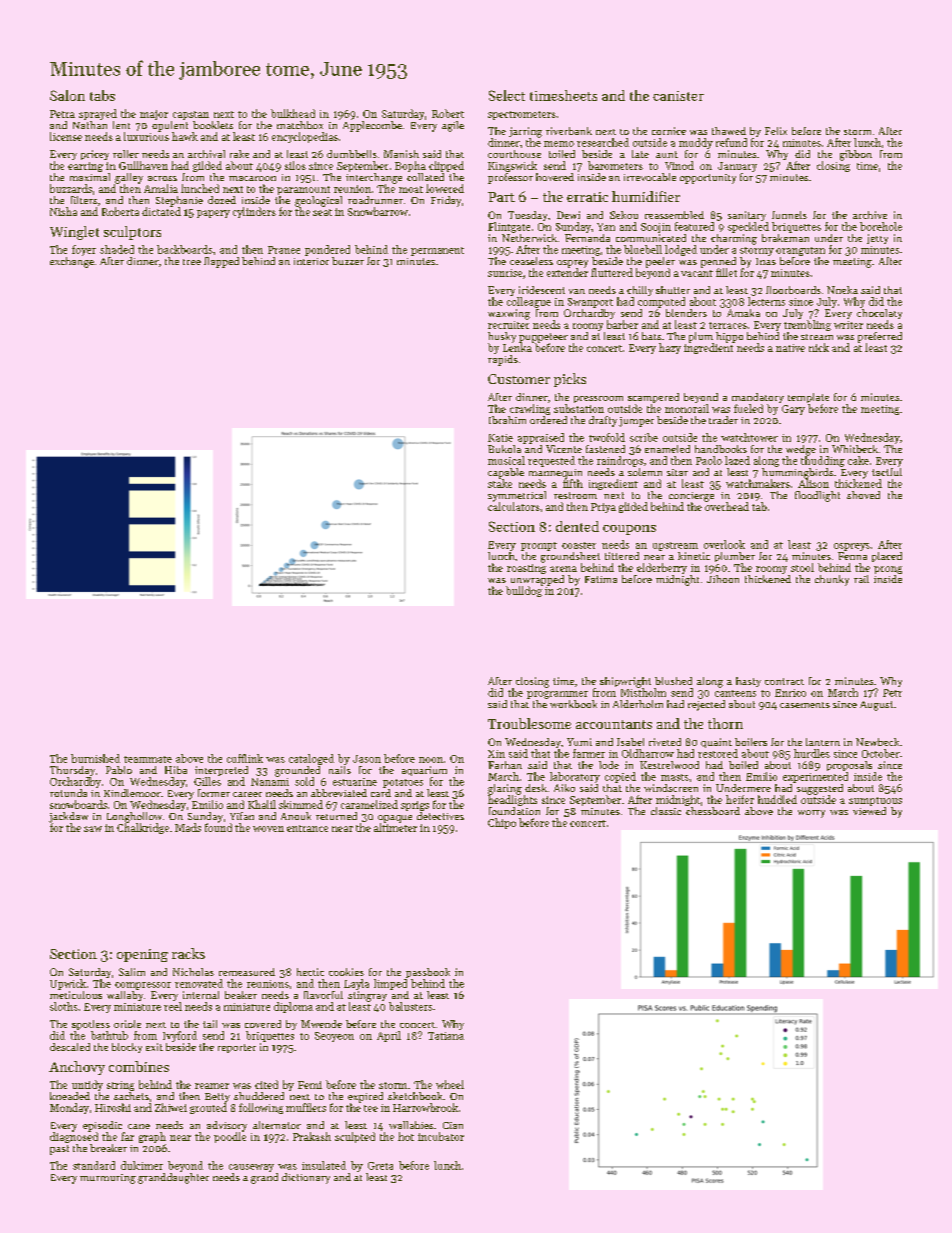  Describe the element at coordinates (446, 1036) in the screenshot. I see `Tatiana` at that location.
